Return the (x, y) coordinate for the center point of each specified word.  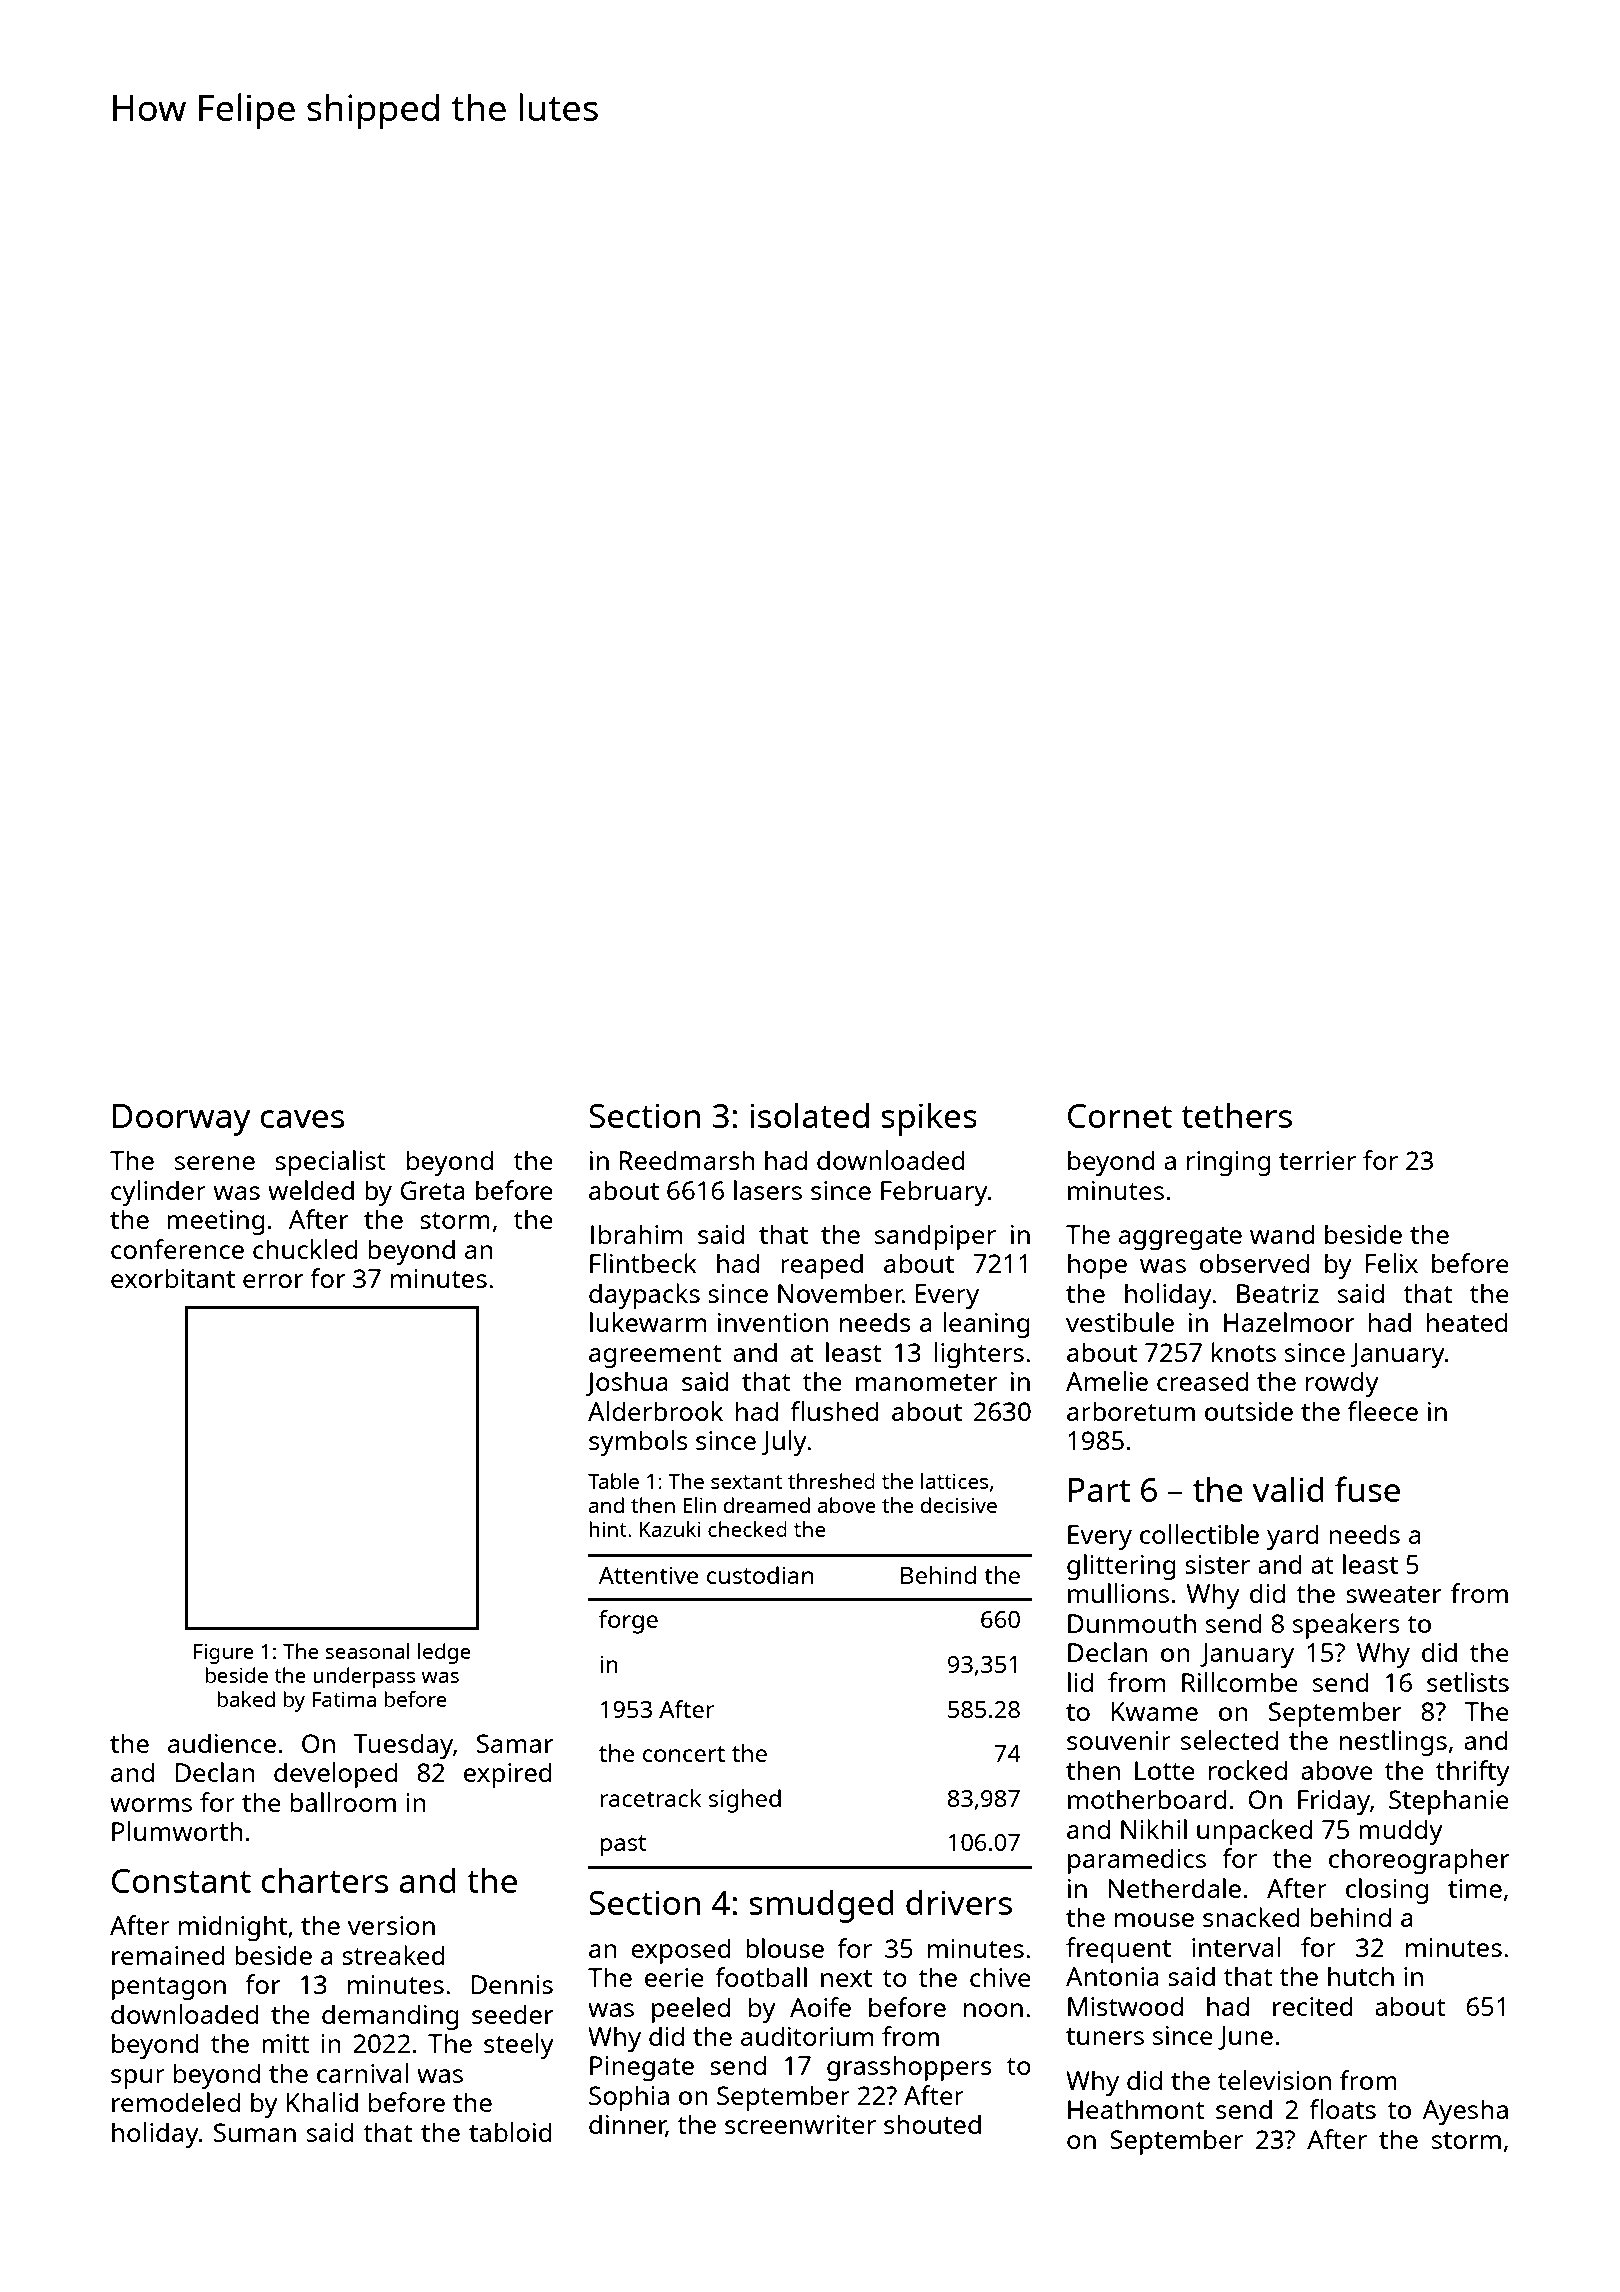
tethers (1237, 1115)
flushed (834, 1411)
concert (684, 1754)
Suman (255, 2132)
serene (215, 1163)
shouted (932, 2124)
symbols (638, 1443)
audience (222, 1743)
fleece (1382, 1411)
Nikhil (1154, 1829)
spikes (929, 1119)
